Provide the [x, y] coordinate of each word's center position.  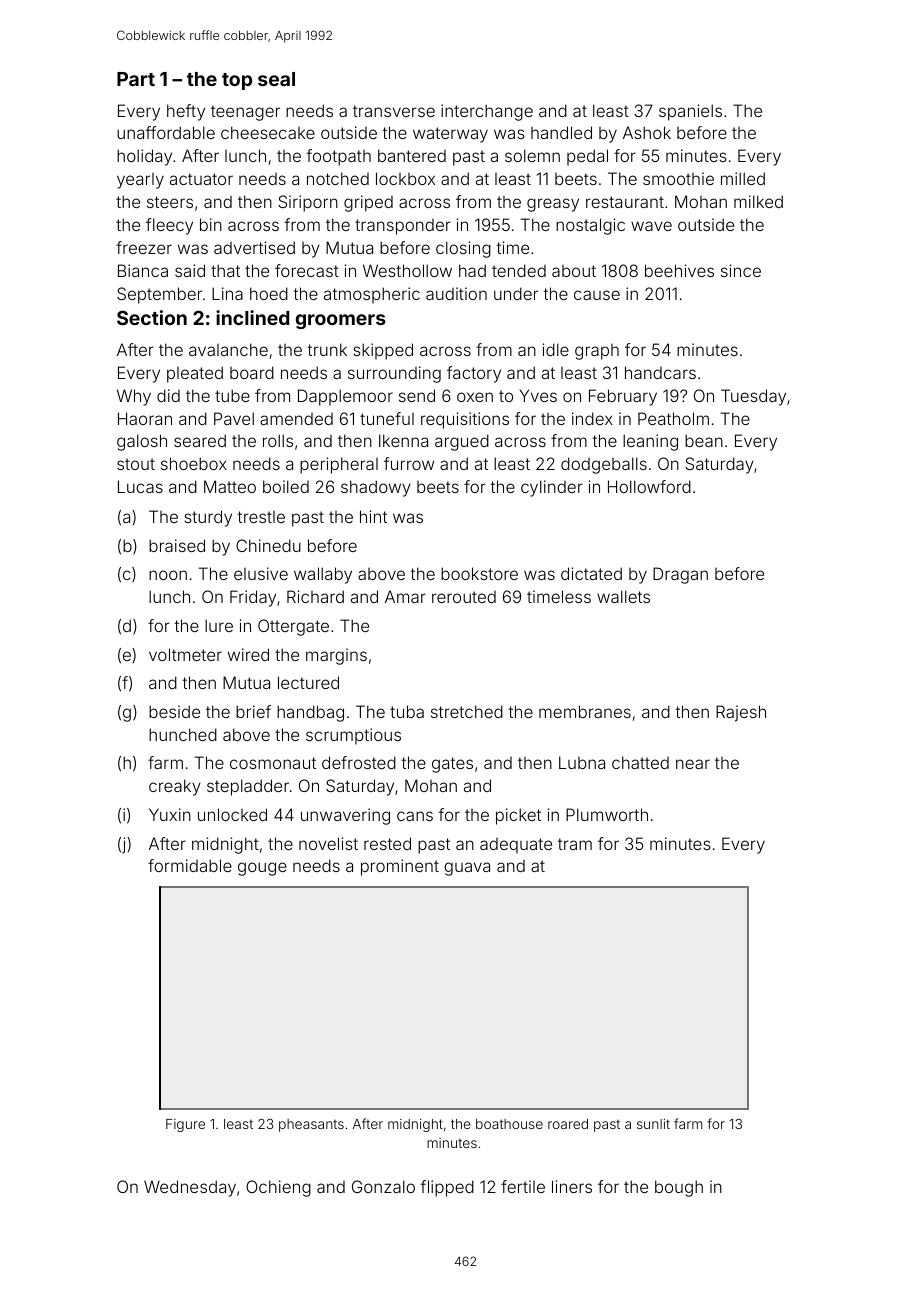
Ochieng [278, 1188]
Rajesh [741, 713]
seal [276, 79]
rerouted [464, 597]
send [417, 395]
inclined [252, 317]
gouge [262, 869]
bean [704, 440]
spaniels [690, 112]
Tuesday [753, 397]
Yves [538, 395]
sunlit [653, 1124]
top [237, 81]
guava [467, 869]
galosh [142, 442]
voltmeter [185, 654]
